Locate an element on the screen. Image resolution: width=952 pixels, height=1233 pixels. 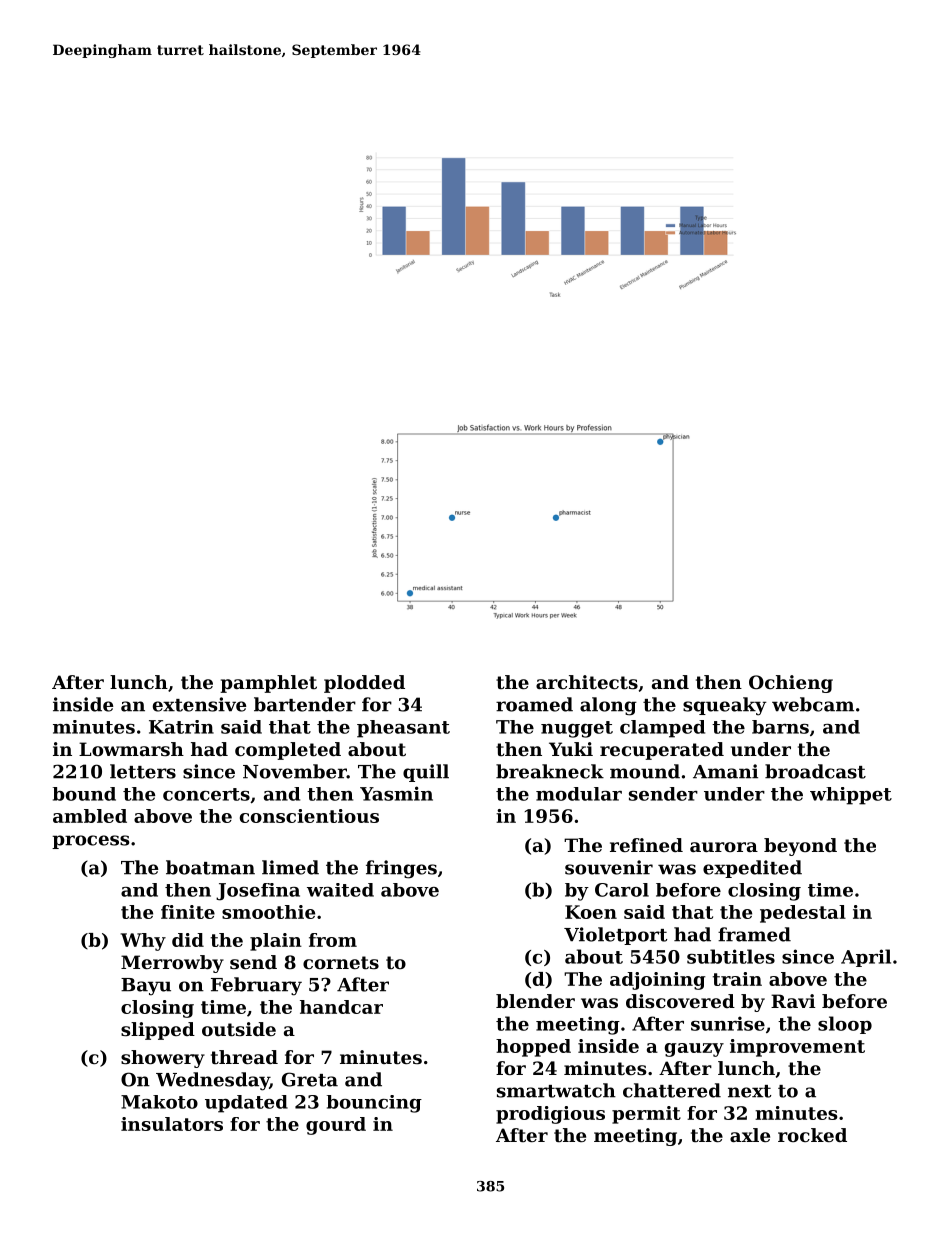
modular is located at coordinates (579, 794).
